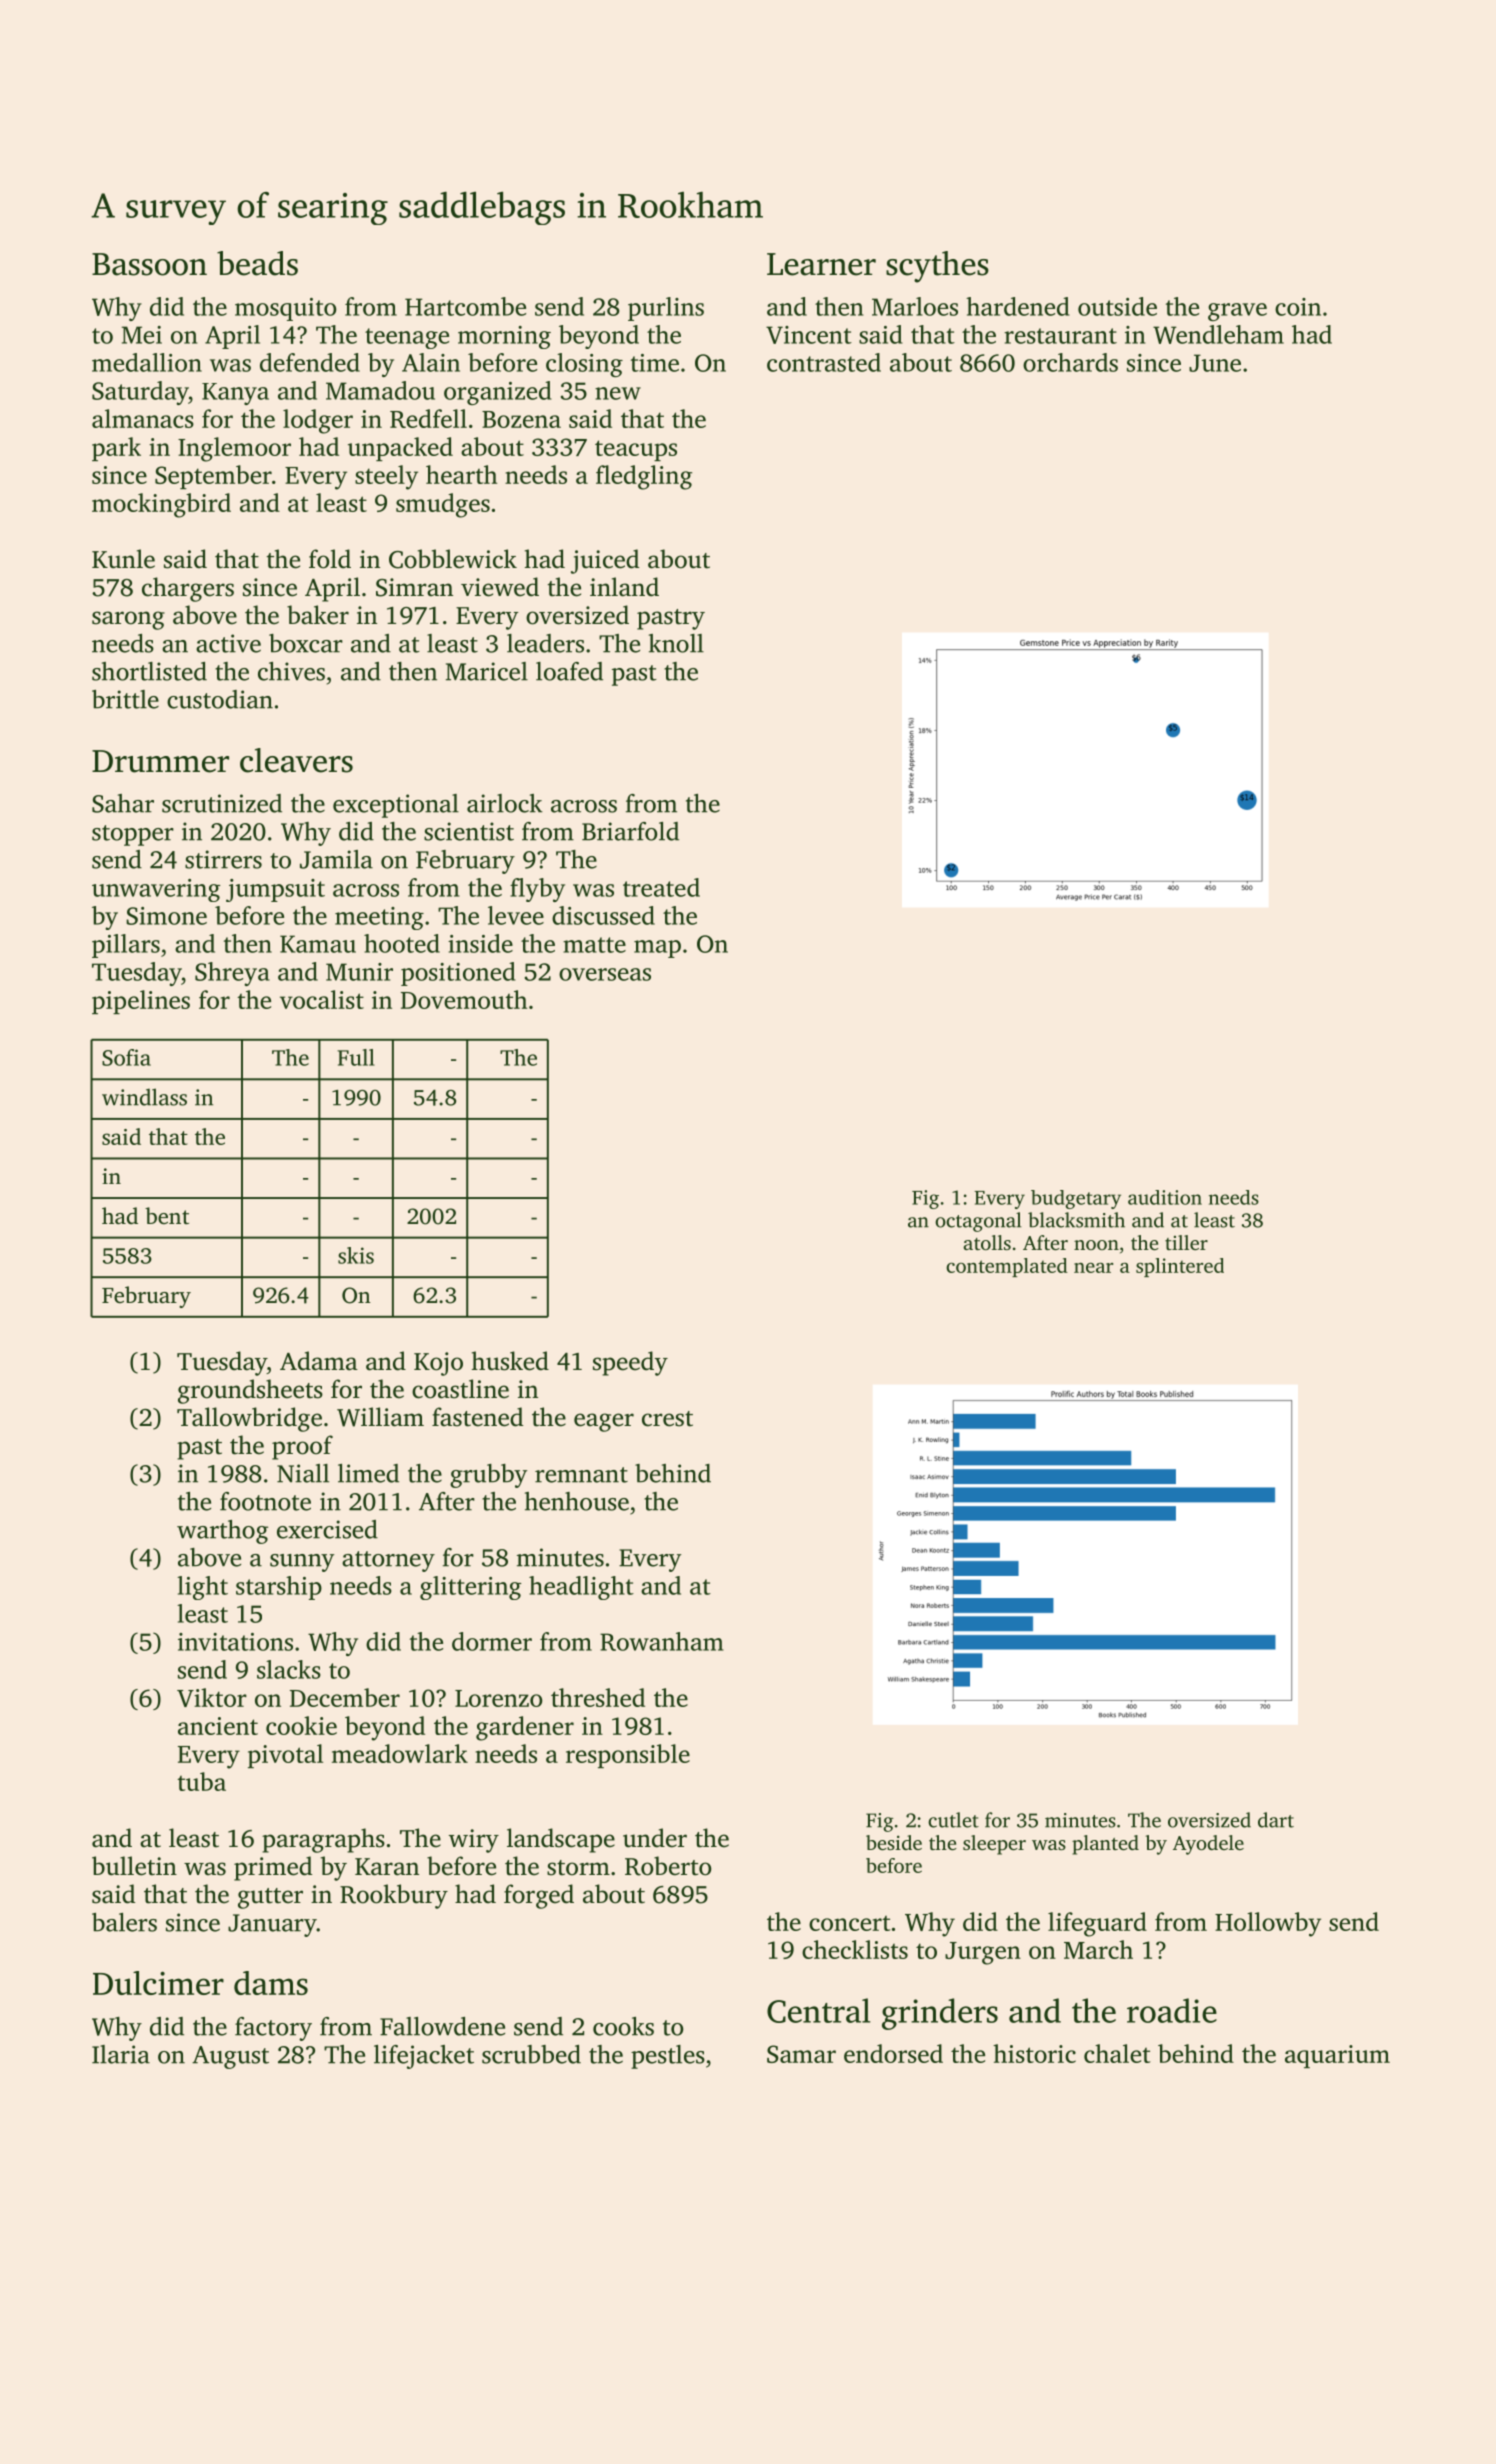  What do you see at coordinates (1180, 1267) in the page?
I see `splintered` at bounding box center [1180, 1267].
